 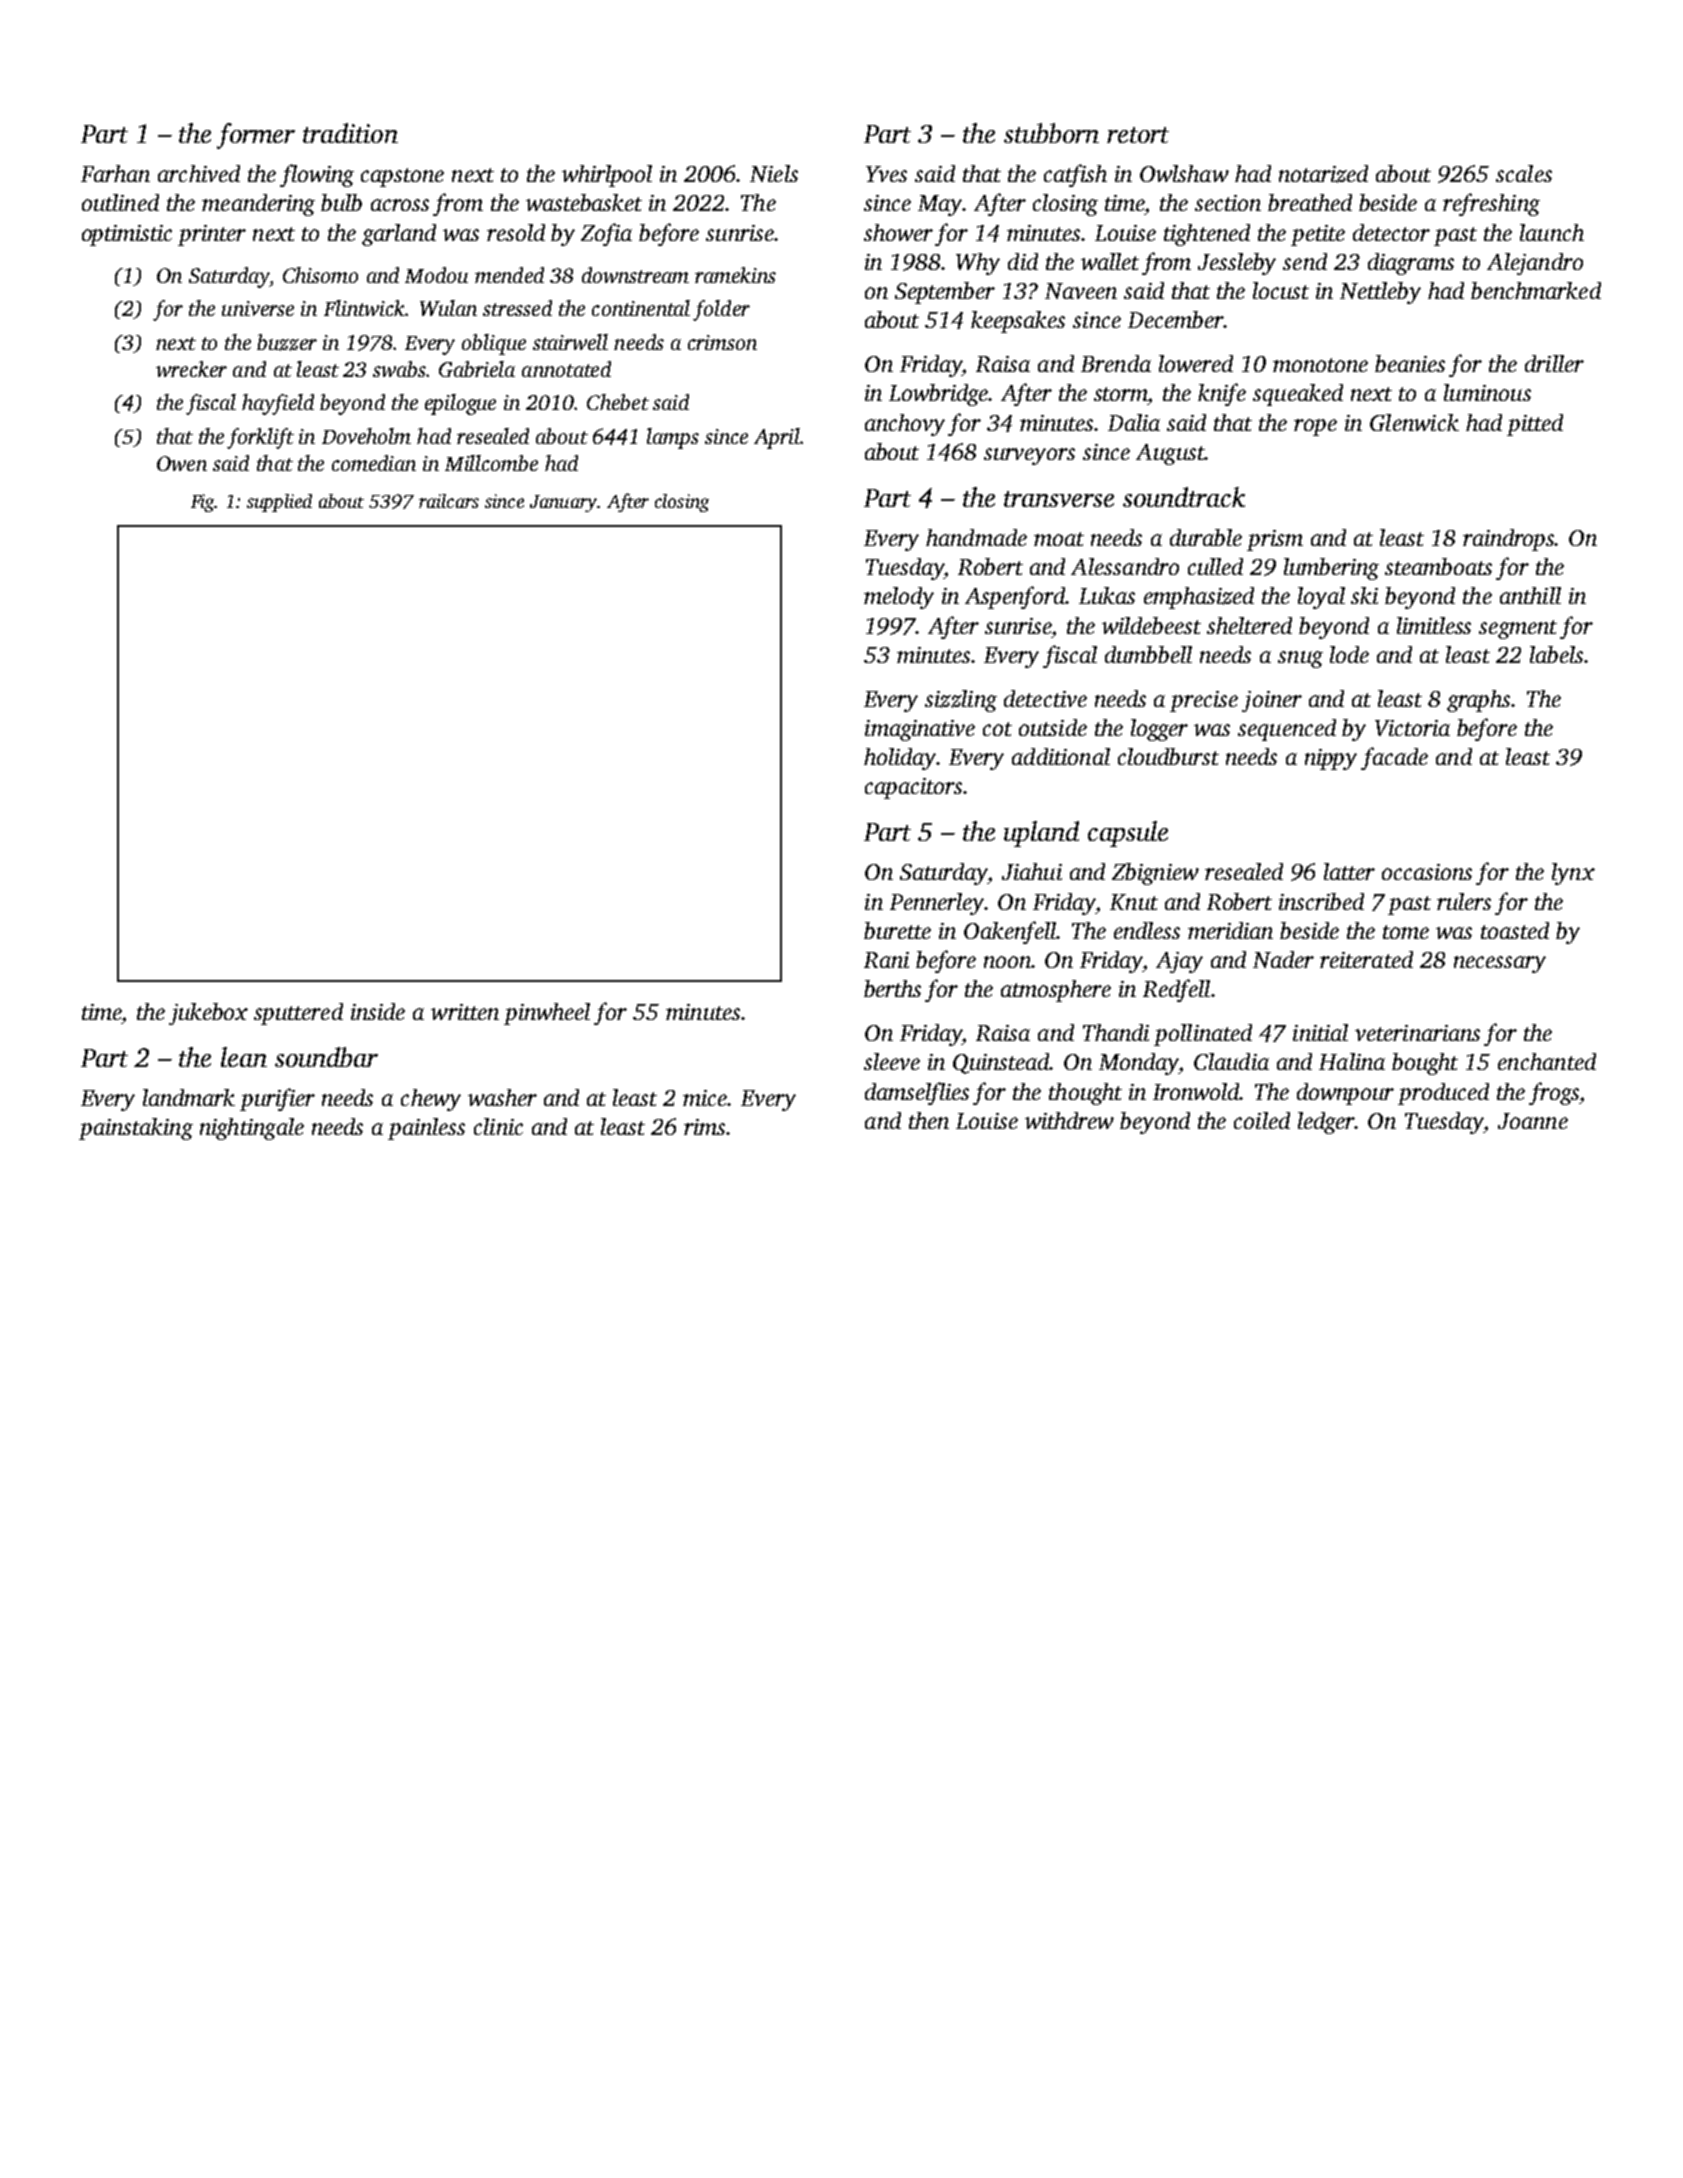 I want to click on Niels, so click(x=774, y=173).
